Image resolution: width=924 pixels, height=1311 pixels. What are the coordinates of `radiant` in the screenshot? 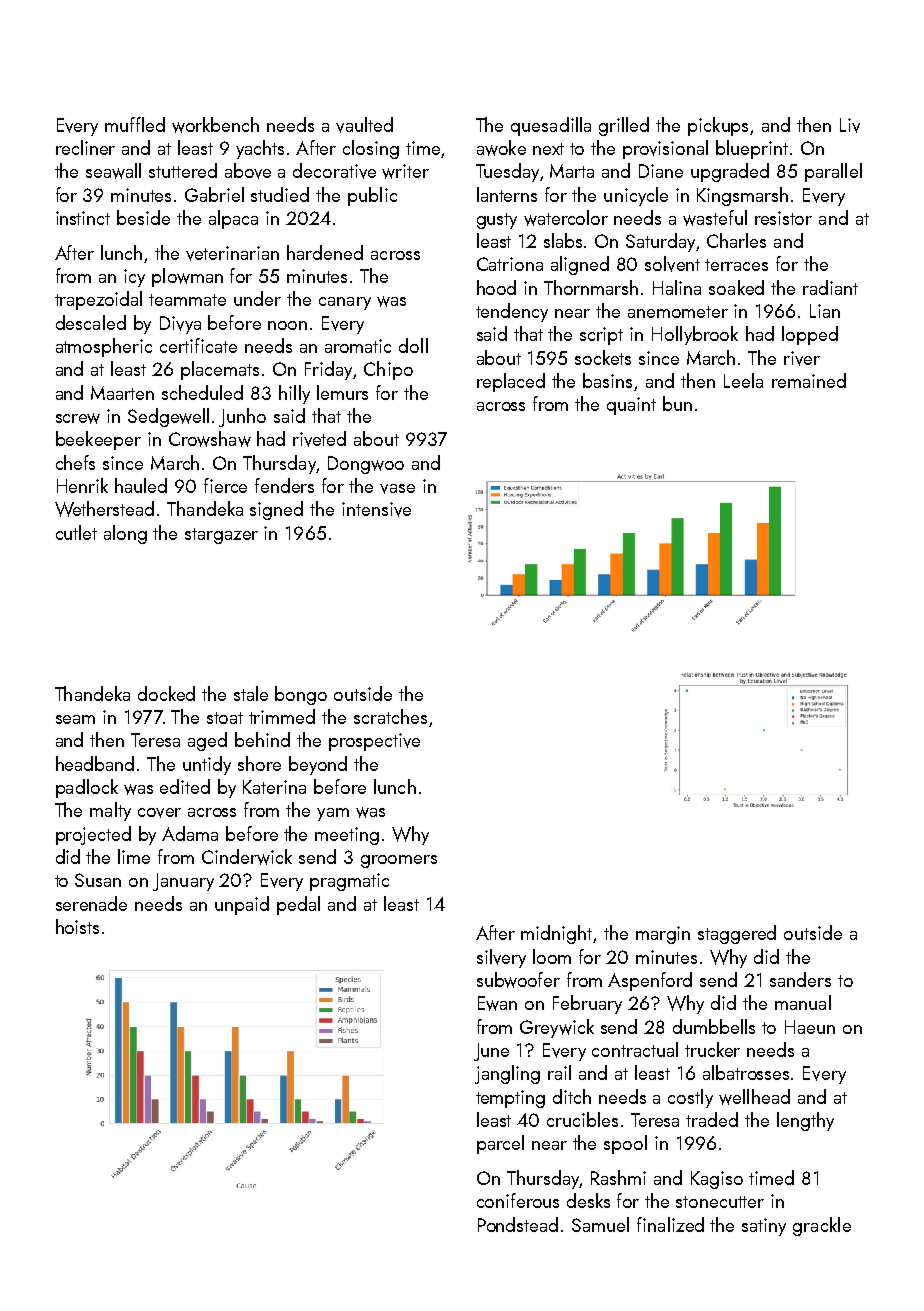 It's located at (830, 287).
